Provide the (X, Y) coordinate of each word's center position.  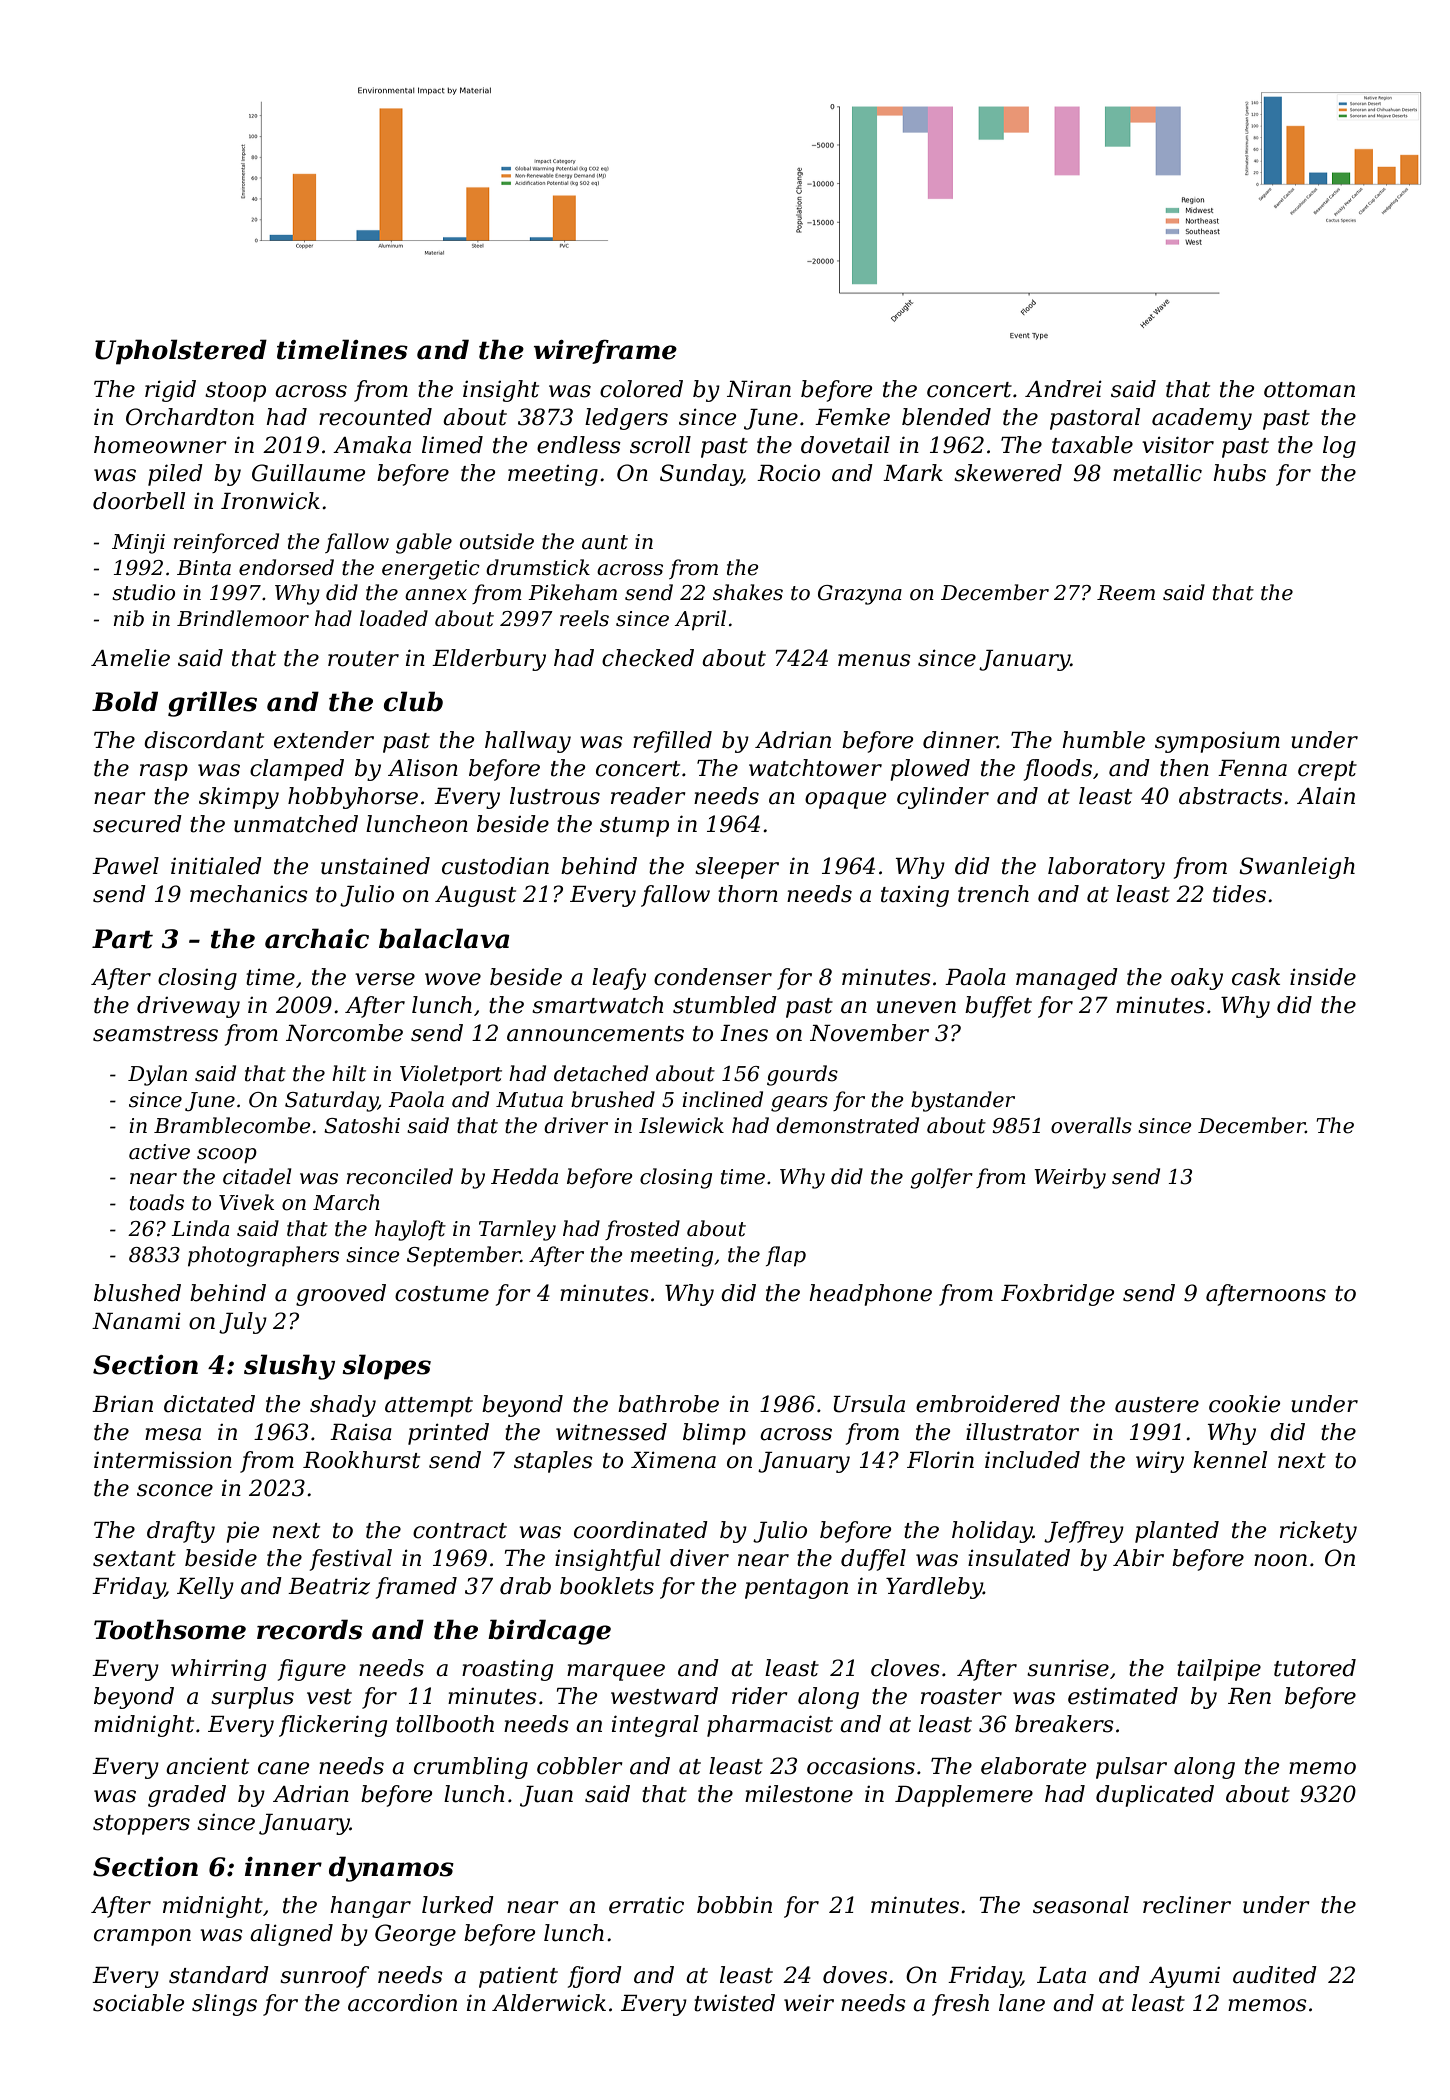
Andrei (1063, 389)
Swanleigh (1297, 868)
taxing (915, 896)
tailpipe (1219, 1670)
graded (187, 1796)
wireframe (605, 351)
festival (351, 1560)
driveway (188, 1007)
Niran (759, 389)
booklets (607, 1586)
